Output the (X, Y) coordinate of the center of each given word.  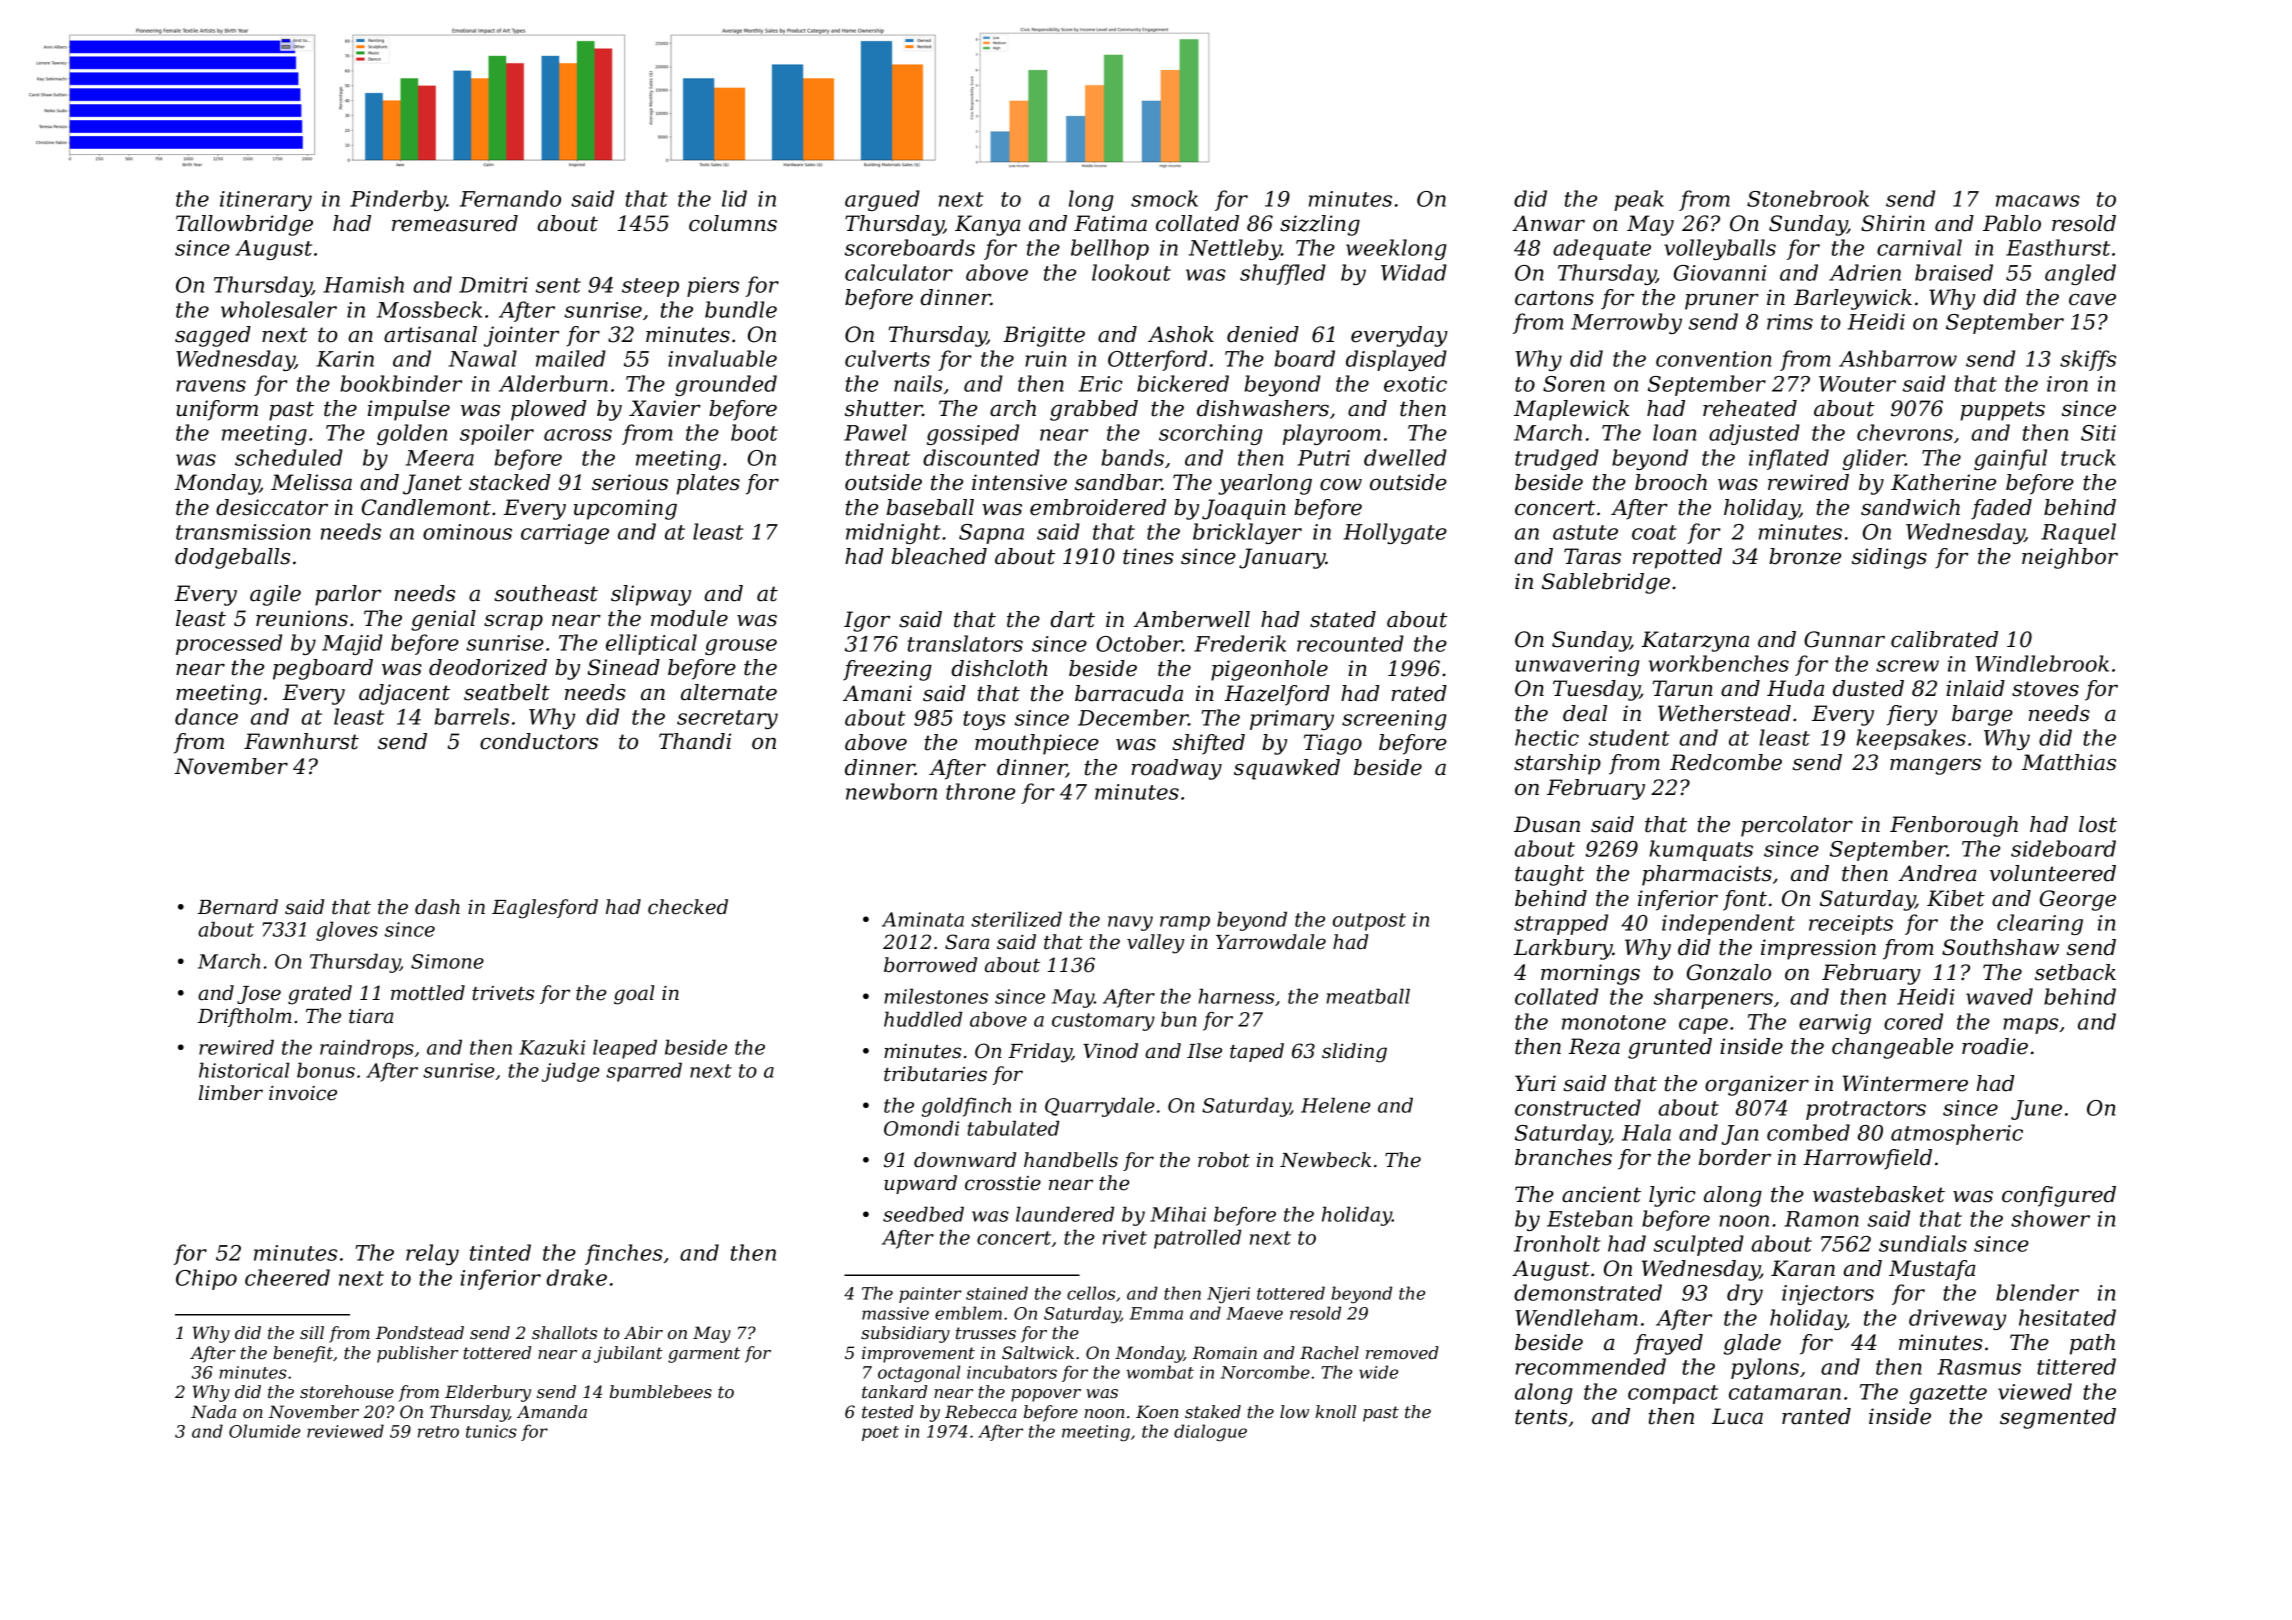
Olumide (264, 1431)
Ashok (1181, 334)
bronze (1805, 556)
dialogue (1210, 1433)
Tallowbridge (244, 225)
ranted (1816, 1416)
